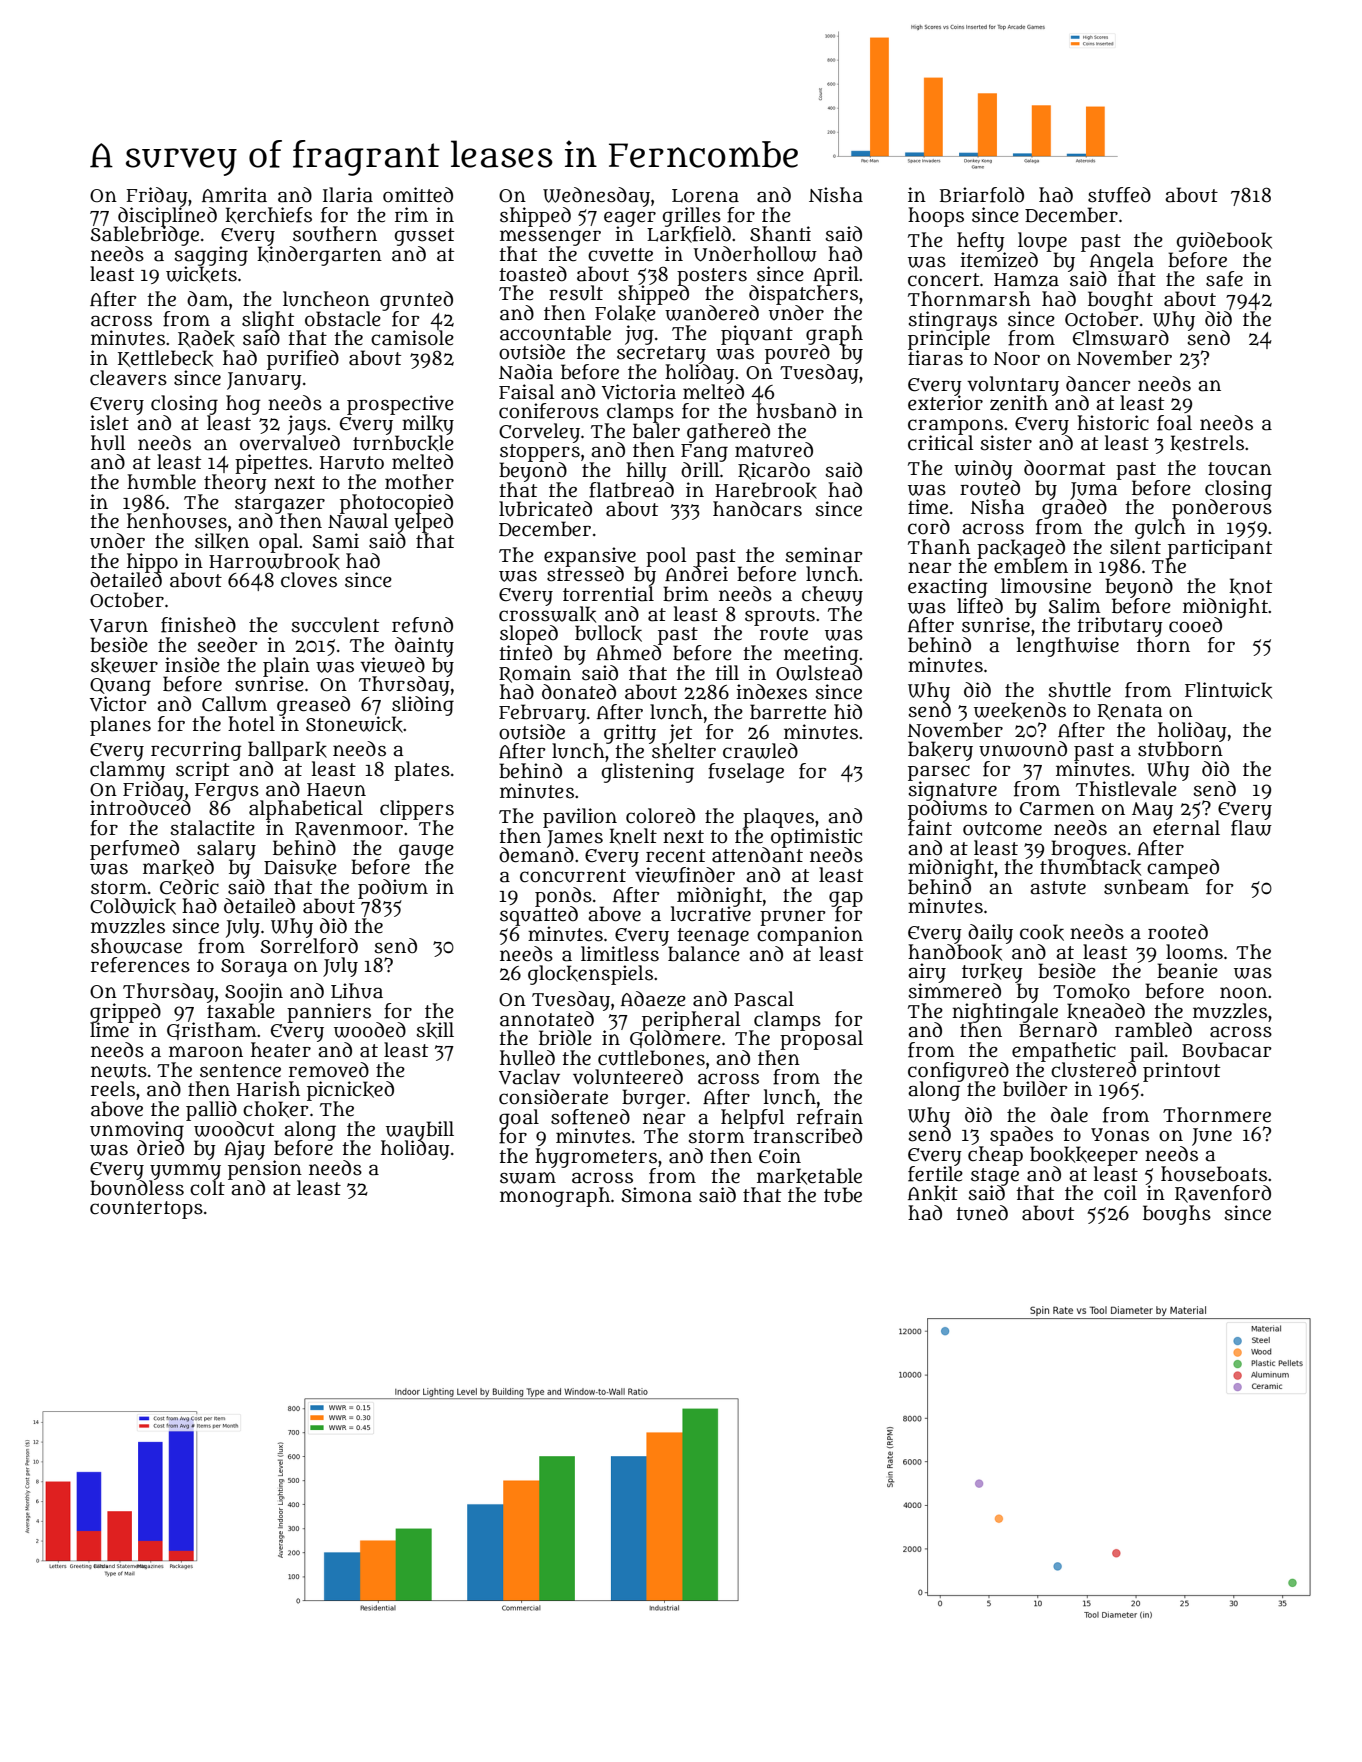  What do you see at coordinates (535, 674) in the screenshot?
I see `Romain` at bounding box center [535, 674].
